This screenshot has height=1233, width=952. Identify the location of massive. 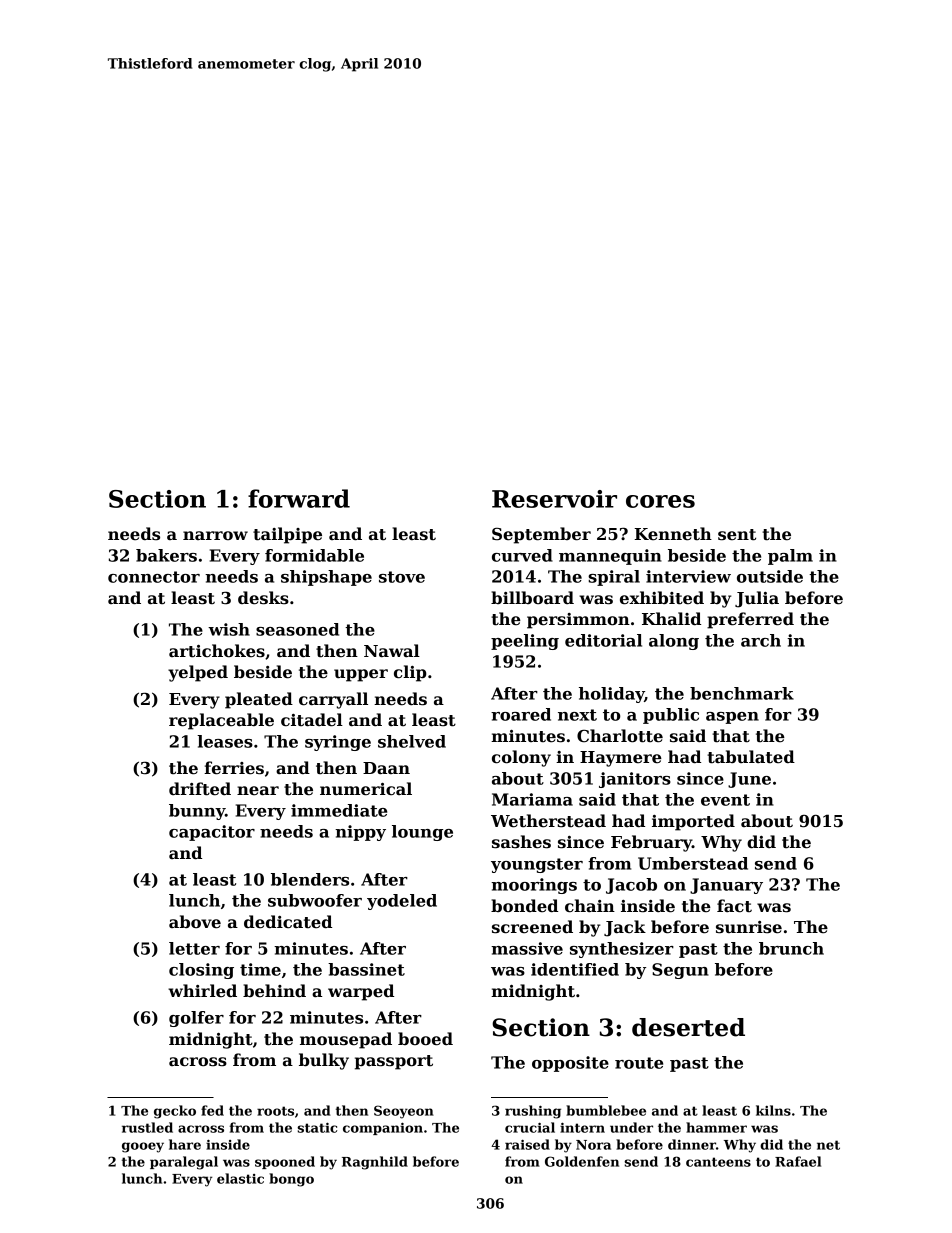
(527, 948).
